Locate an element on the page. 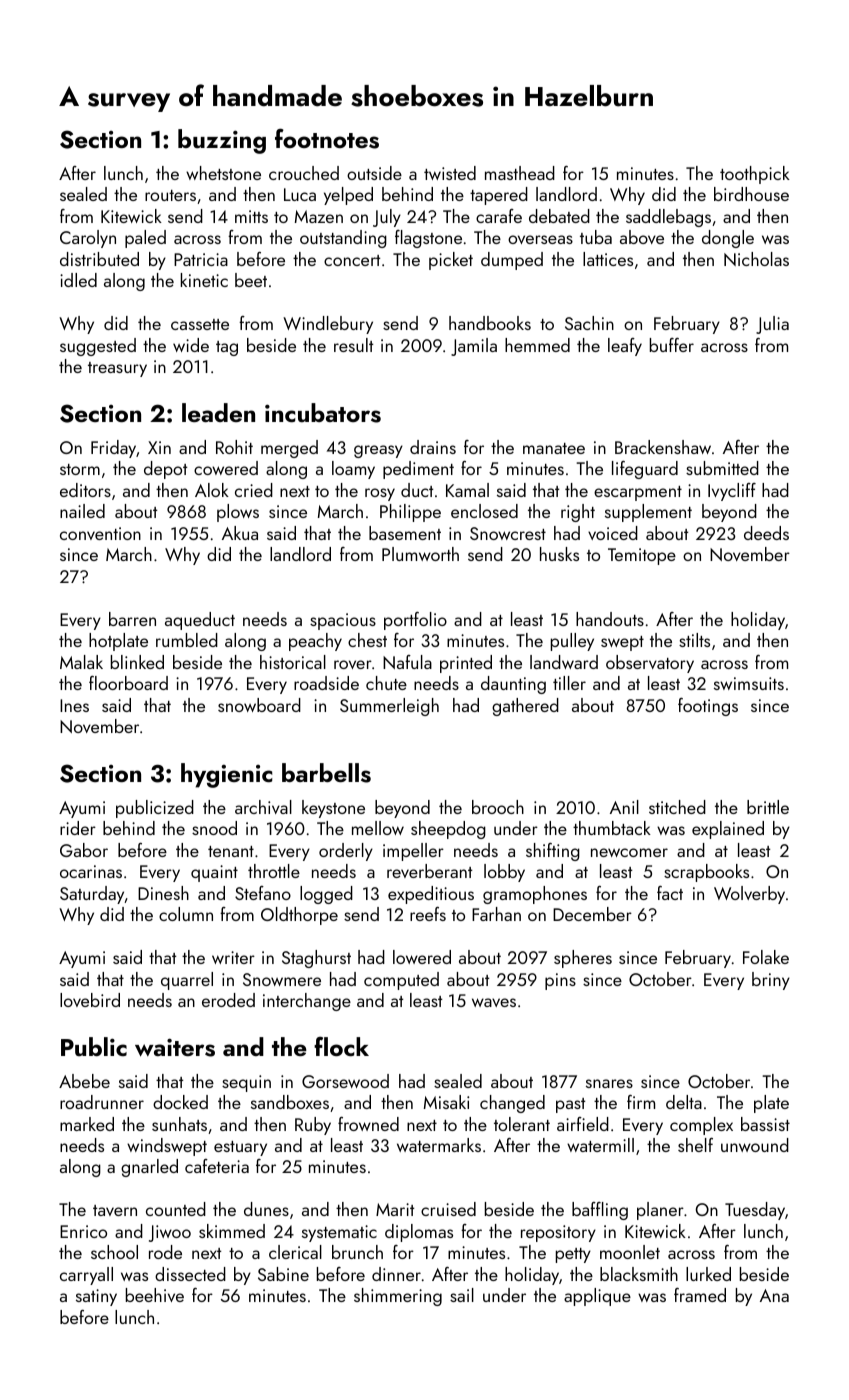 This page has width=849, height=1400. buzzing is located at coordinates (222, 141).
